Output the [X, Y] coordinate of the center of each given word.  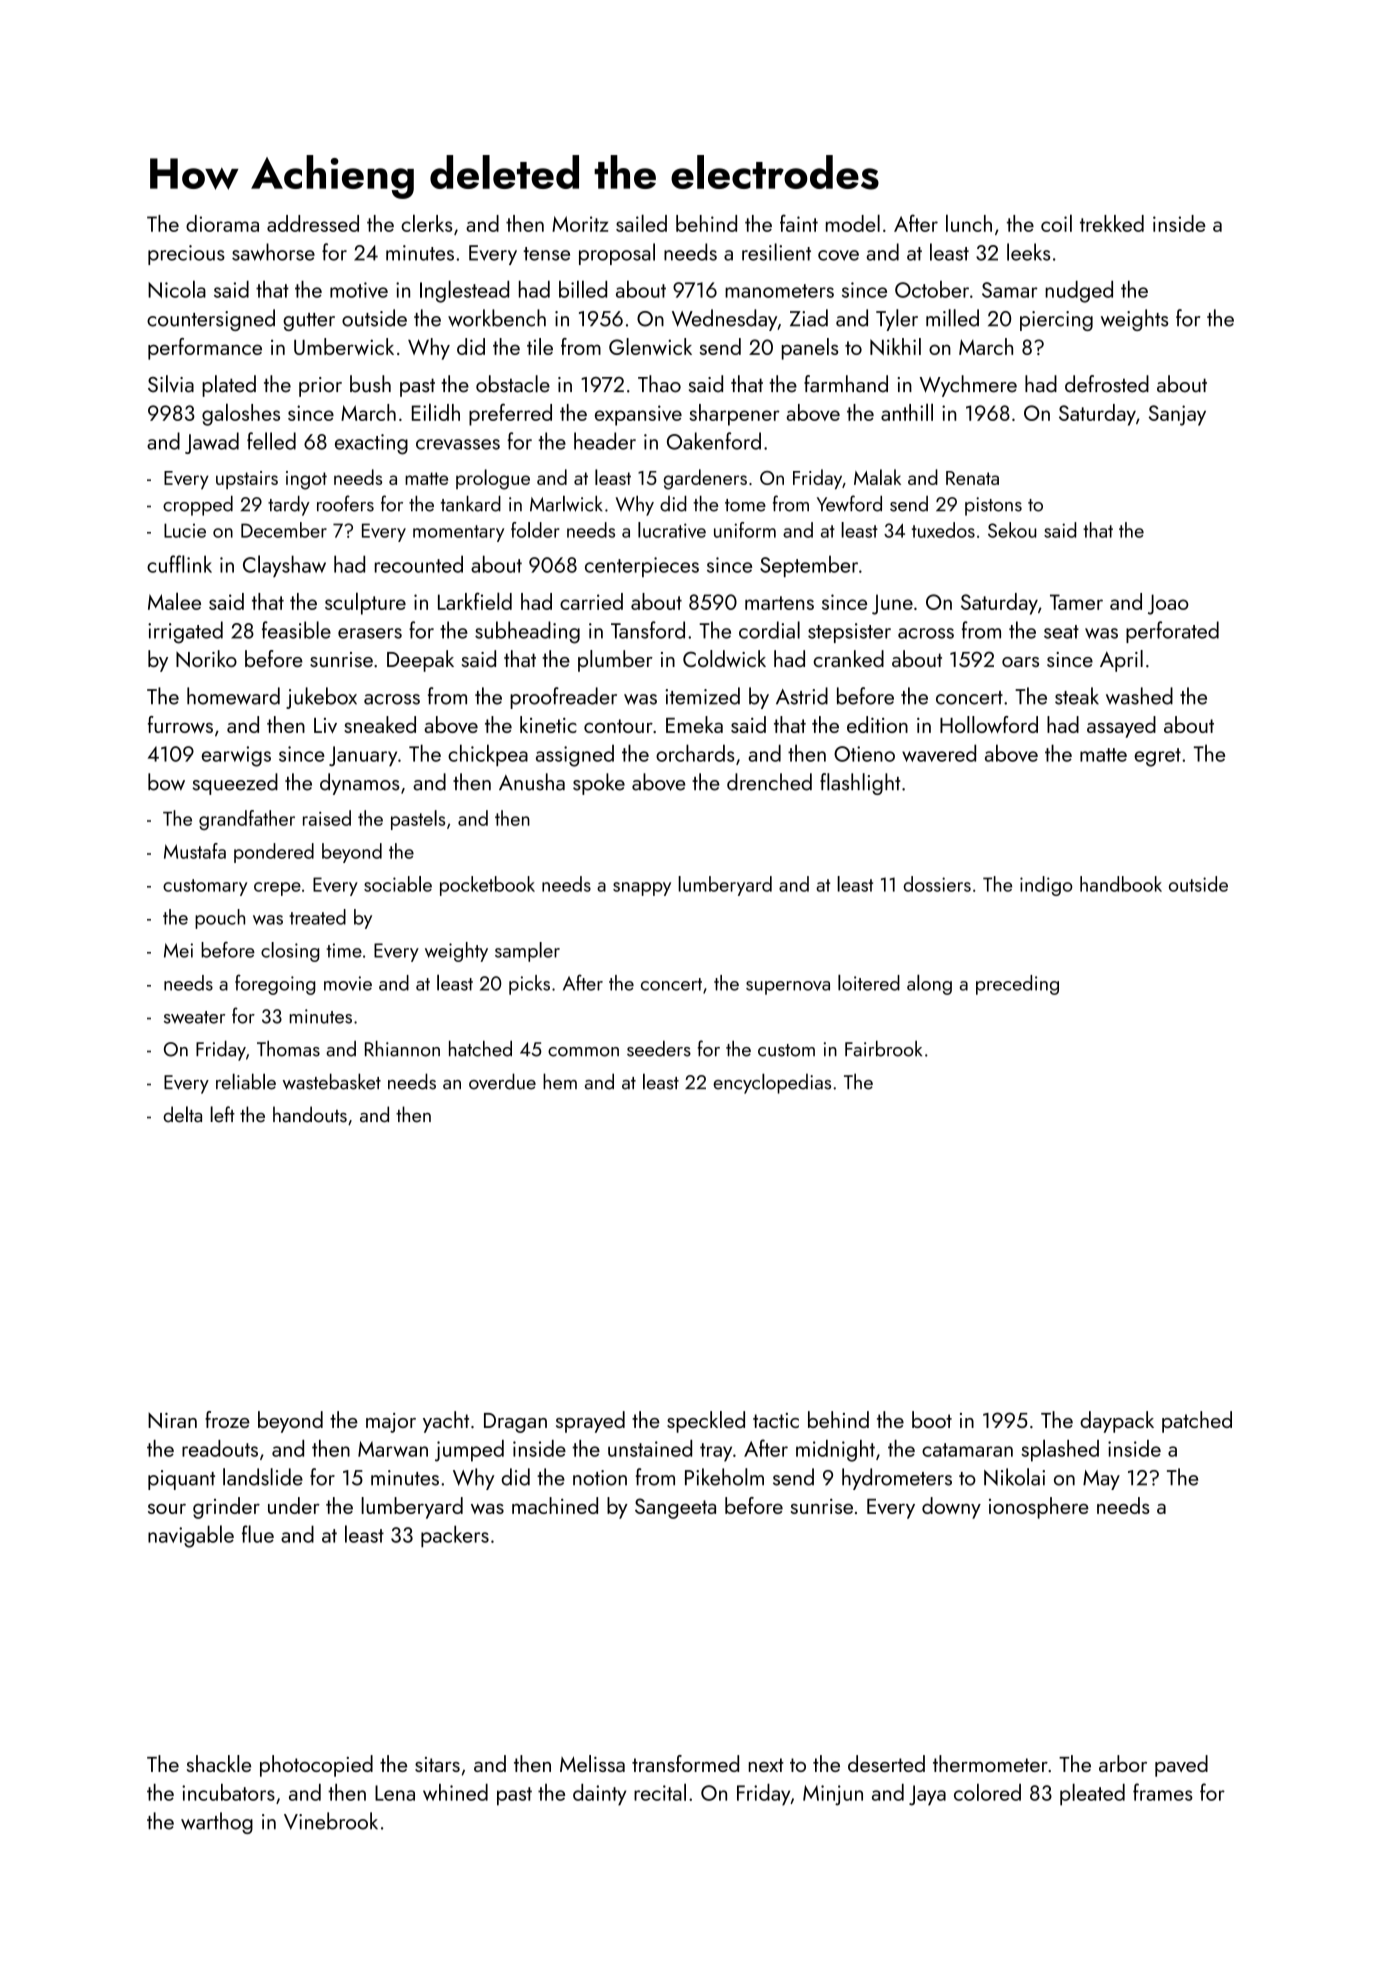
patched [1197, 1422]
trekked [1112, 223]
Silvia [171, 384]
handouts [310, 1114]
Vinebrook [331, 1821]
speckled [706, 1422]
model [853, 223]
